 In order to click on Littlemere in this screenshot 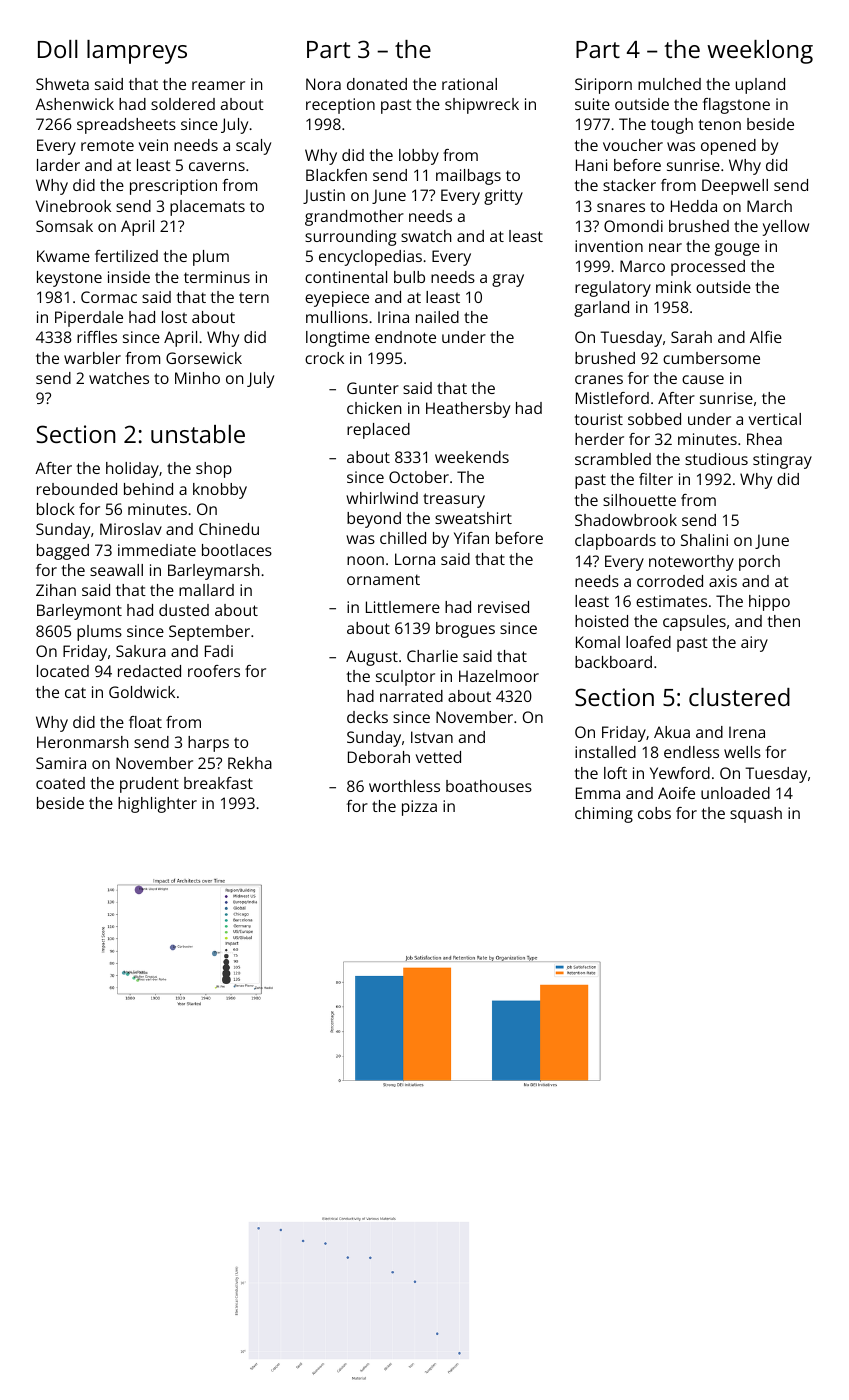, I will do `click(403, 607)`.
